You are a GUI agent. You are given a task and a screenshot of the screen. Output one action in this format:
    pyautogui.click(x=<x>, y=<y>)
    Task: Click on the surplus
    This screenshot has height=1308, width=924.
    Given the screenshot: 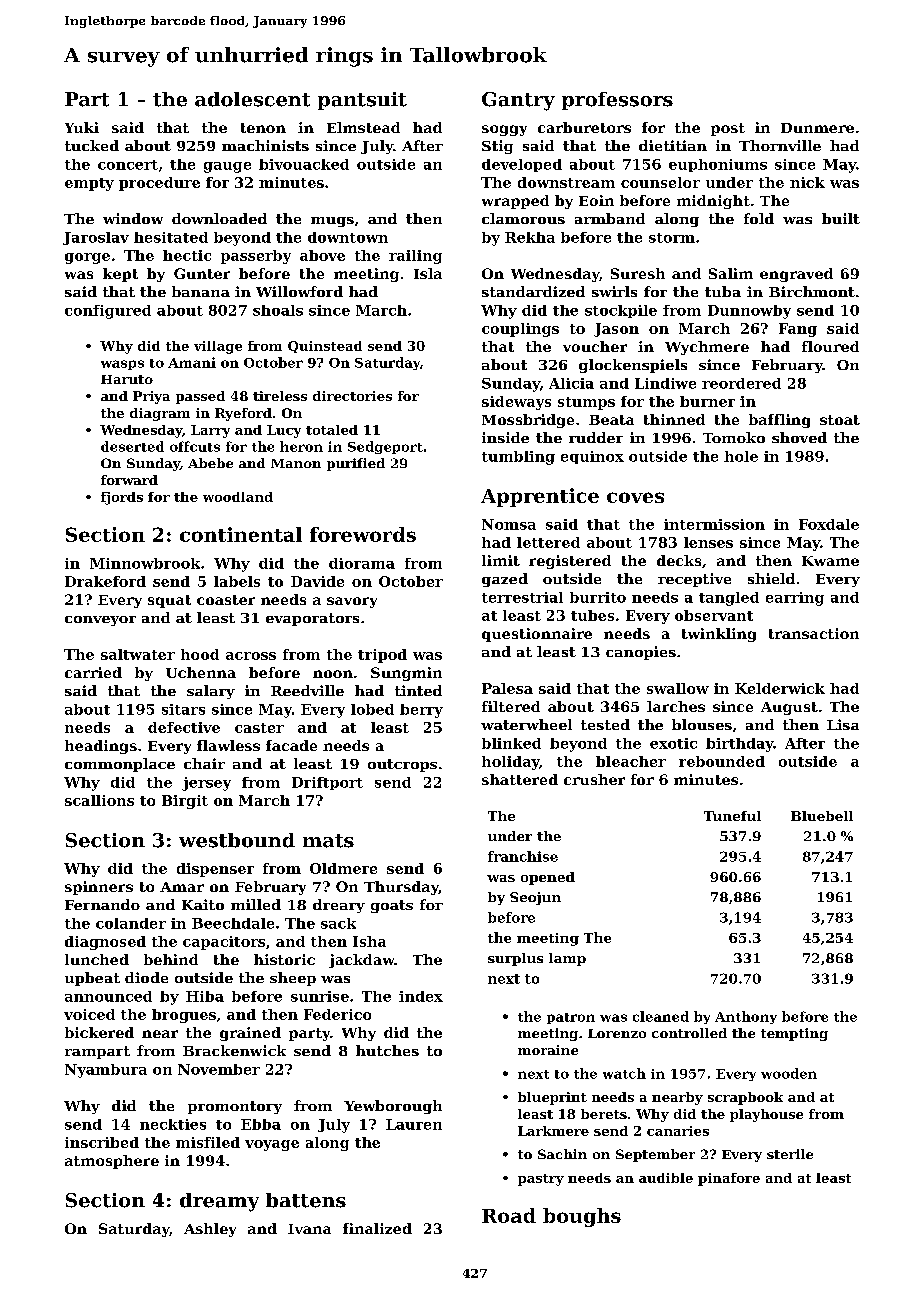 What is the action you would take?
    pyautogui.click(x=515, y=959)
